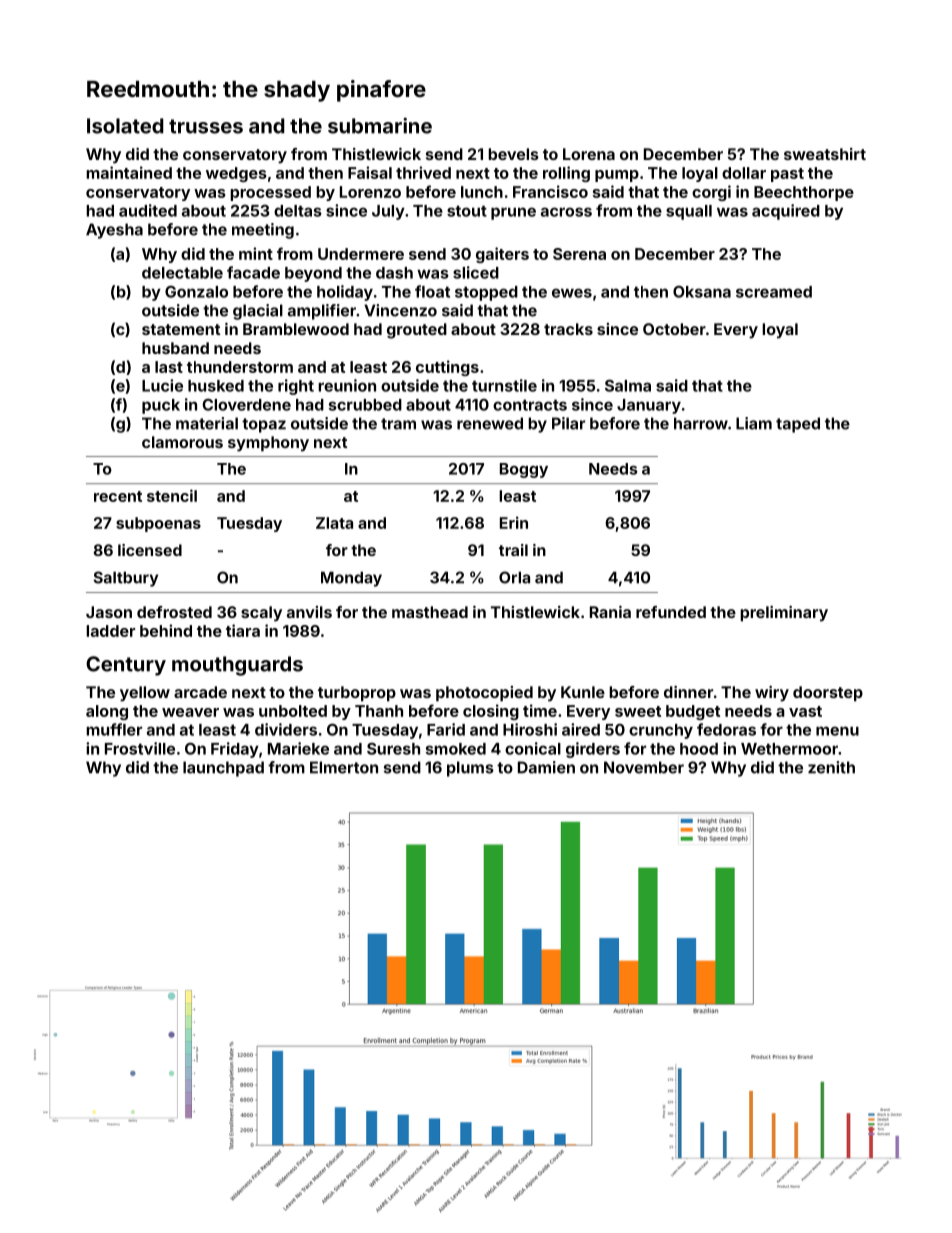 The height and width of the document is (1233, 952). Describe the element at coordinates (689, 212) in the document. I see `squall` at that location.
